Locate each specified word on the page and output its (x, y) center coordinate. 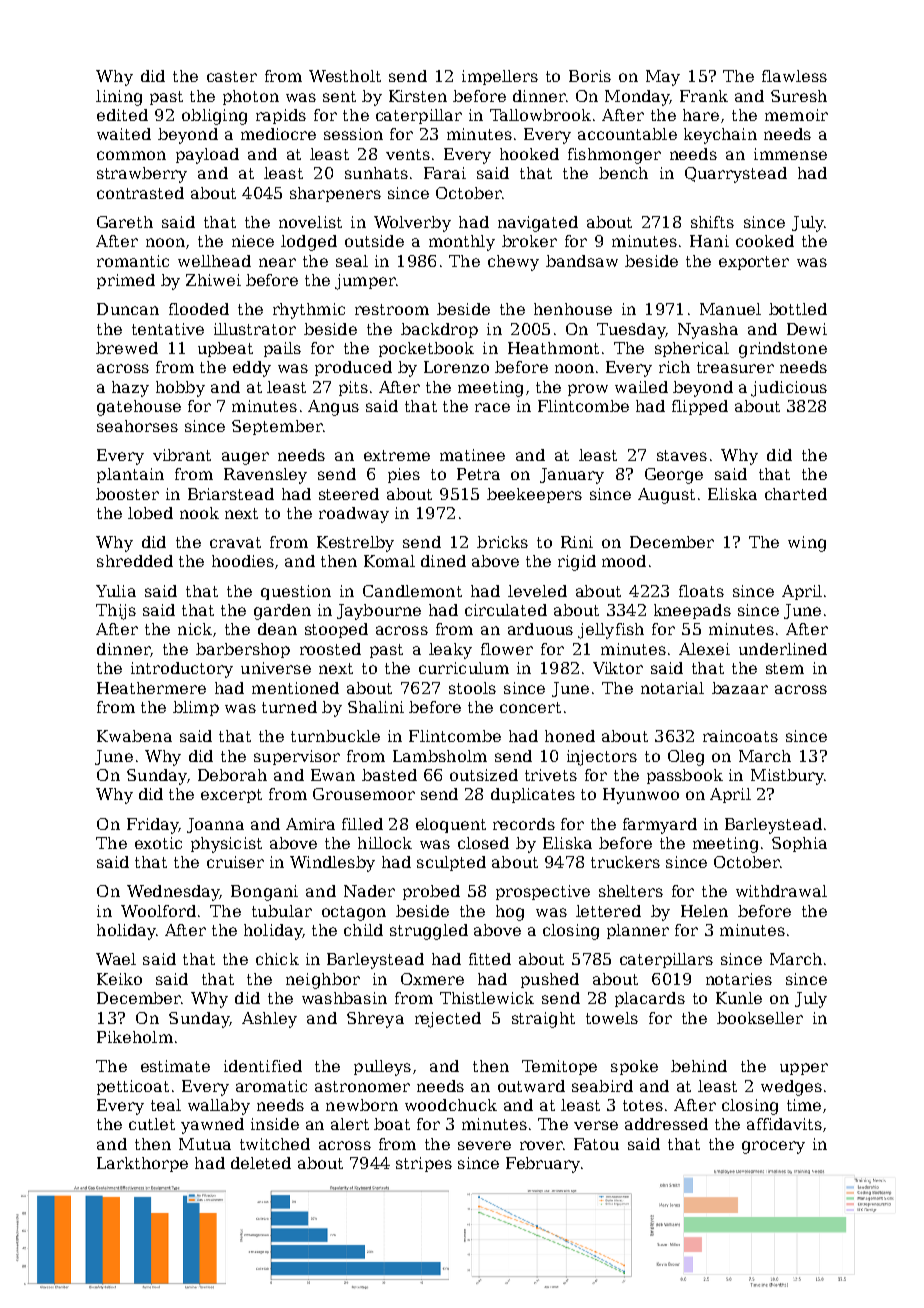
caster (232, 76)
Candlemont (412, 591)
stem (785, 668)
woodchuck (451, 1105)
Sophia (799, 844)
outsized (484, 775)
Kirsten (418, 96)
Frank (704, 96)
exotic (158, 843)
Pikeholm (135, 1037)
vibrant (182, 455)
